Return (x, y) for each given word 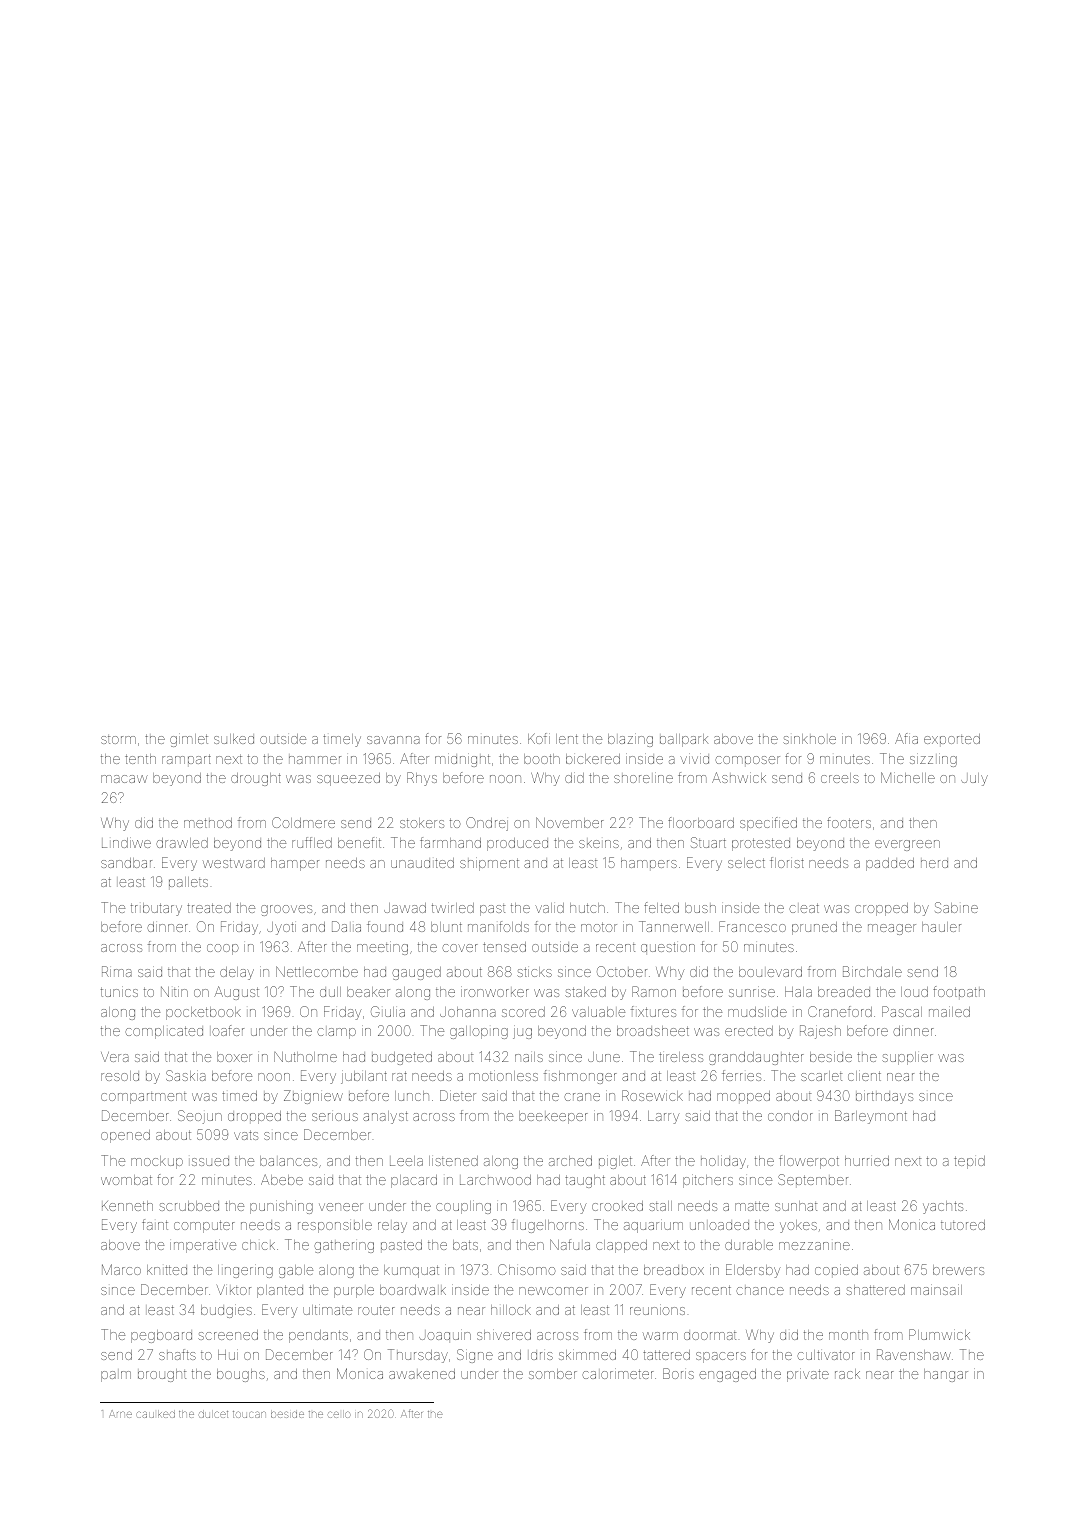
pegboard (161, 1336)
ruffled (312, 842)
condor (790, 1116)
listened (453, 1161)
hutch (587, 908)
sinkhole (809, 739)
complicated (164, 1032)
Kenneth (127, 1206)
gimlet (189, 740)
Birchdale (872, 971)
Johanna (468, 1012)
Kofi (539, 738)
